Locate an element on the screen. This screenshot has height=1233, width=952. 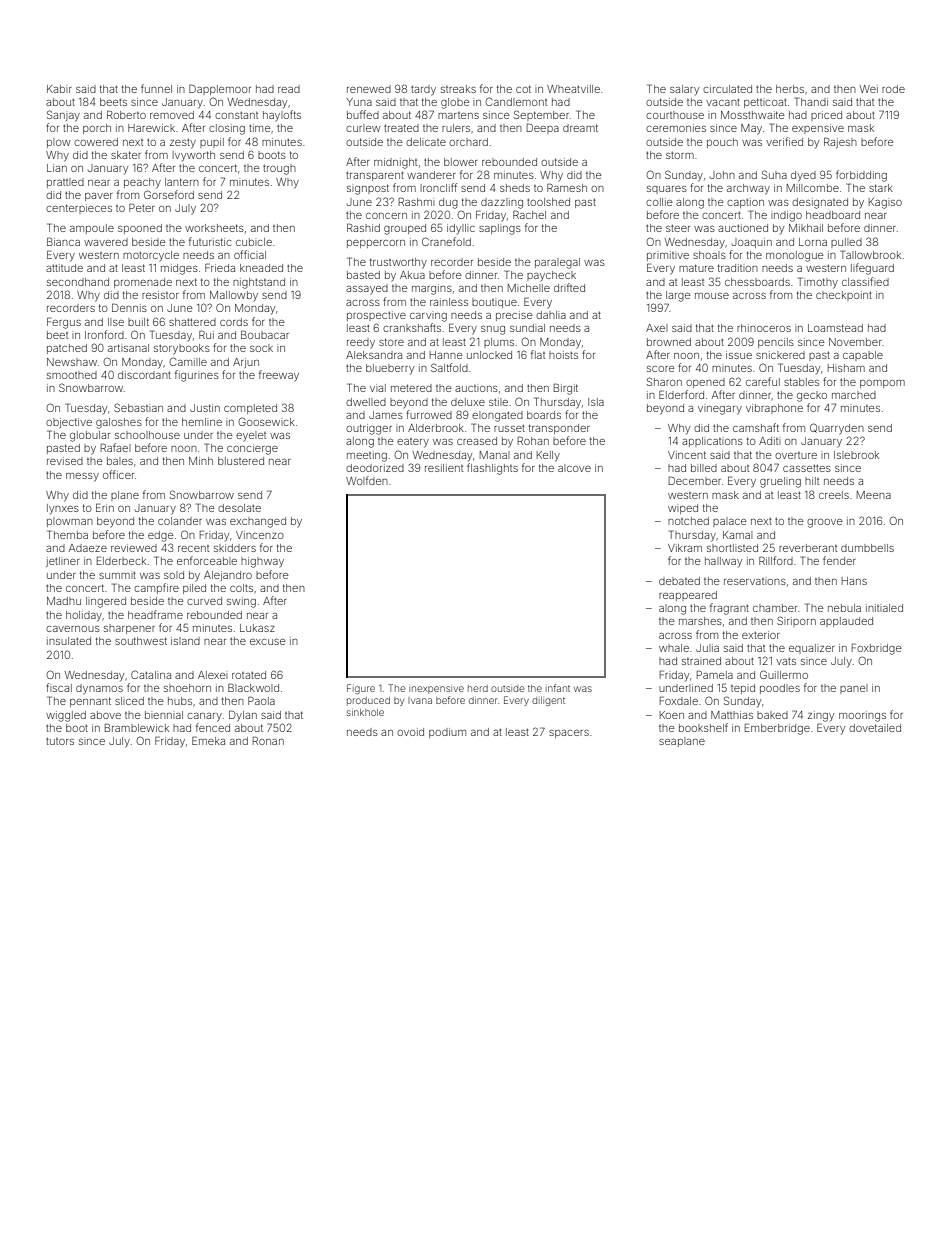
biennial is located at coordinates (164, 715).
